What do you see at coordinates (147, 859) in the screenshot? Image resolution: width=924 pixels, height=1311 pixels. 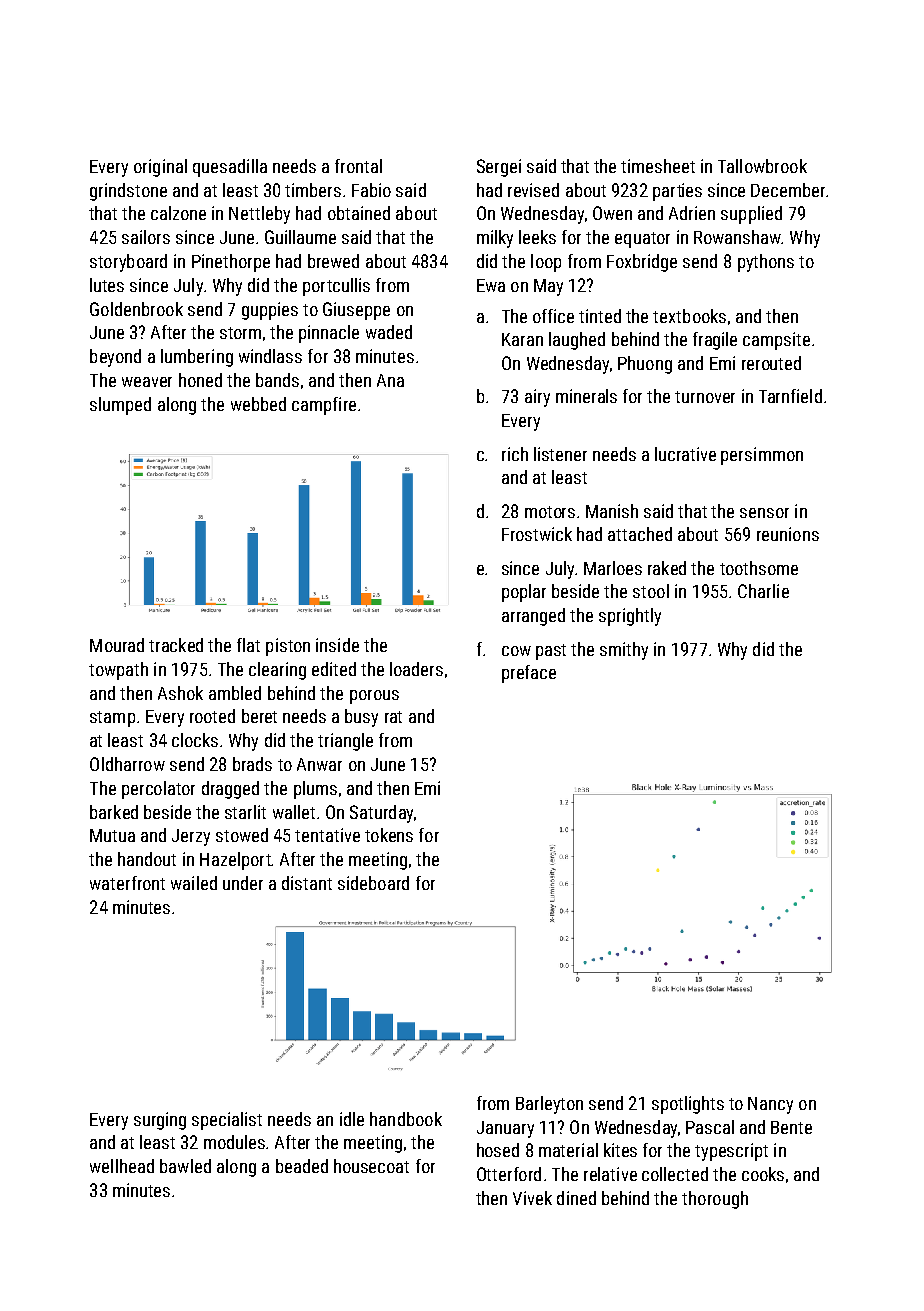 I see `handout` at bounding box center [147, 859].
